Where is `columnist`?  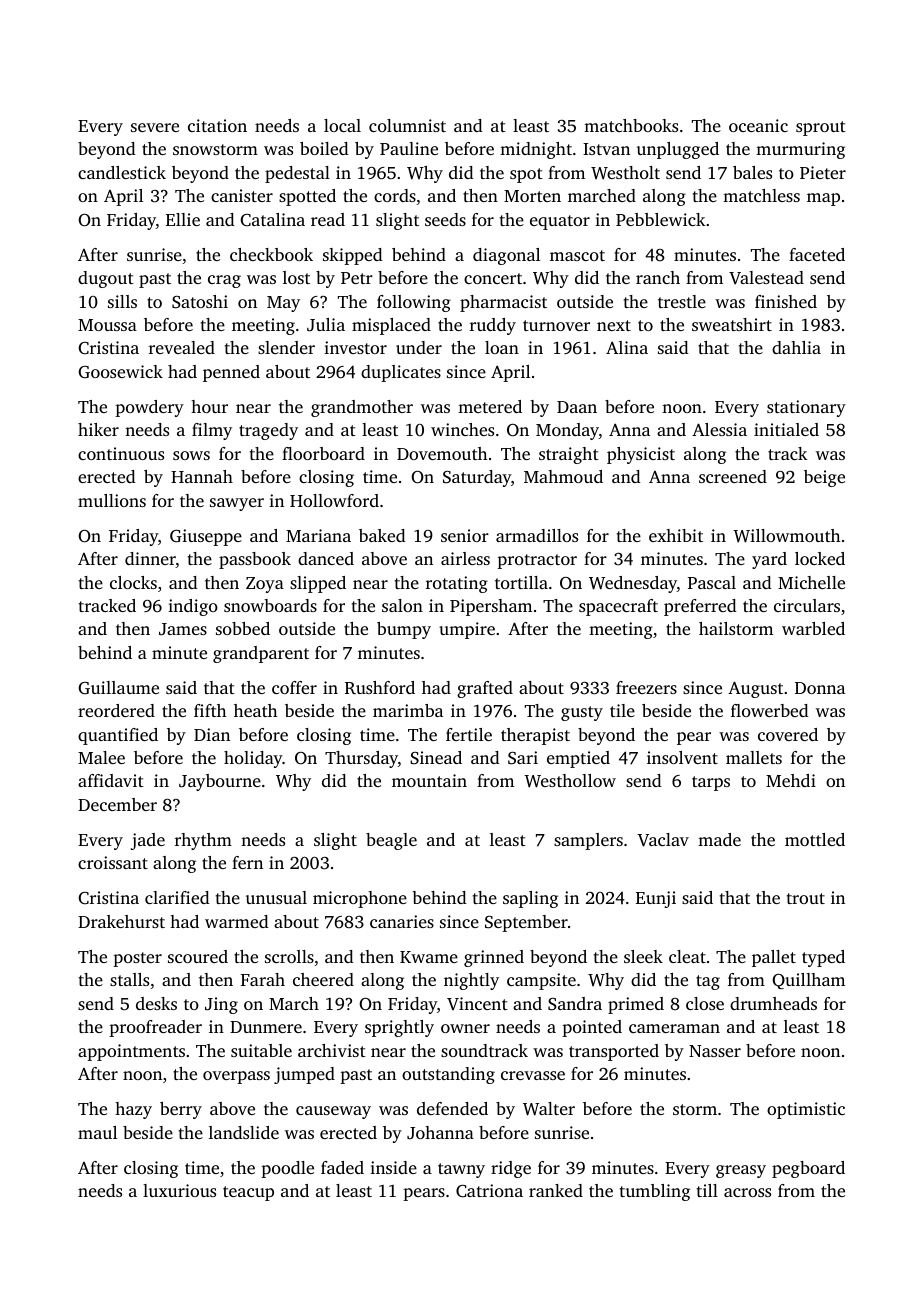 columnist is located at coordinates (407, 125).
